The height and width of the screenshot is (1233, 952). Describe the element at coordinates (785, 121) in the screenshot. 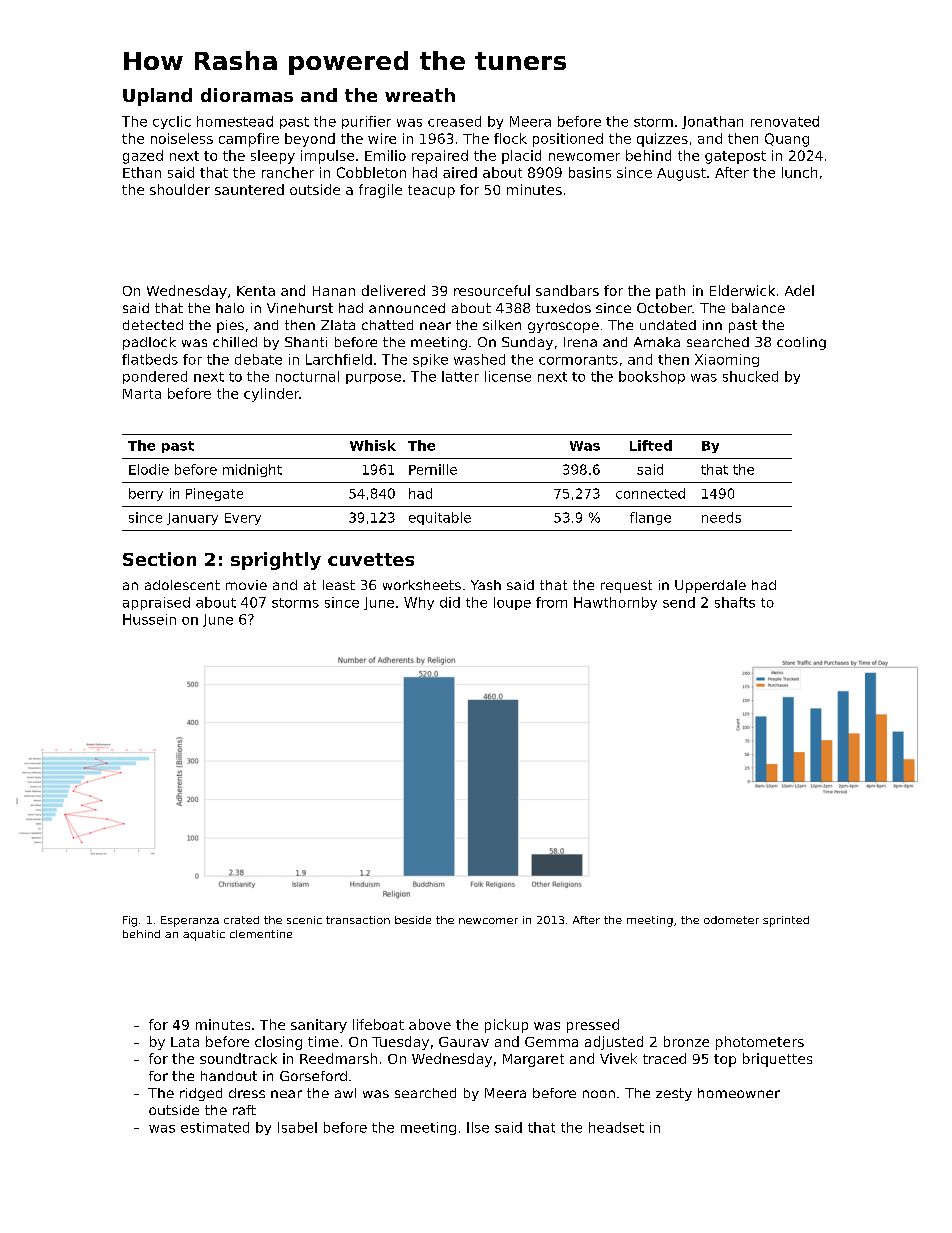

I see `renovated` at that location.
